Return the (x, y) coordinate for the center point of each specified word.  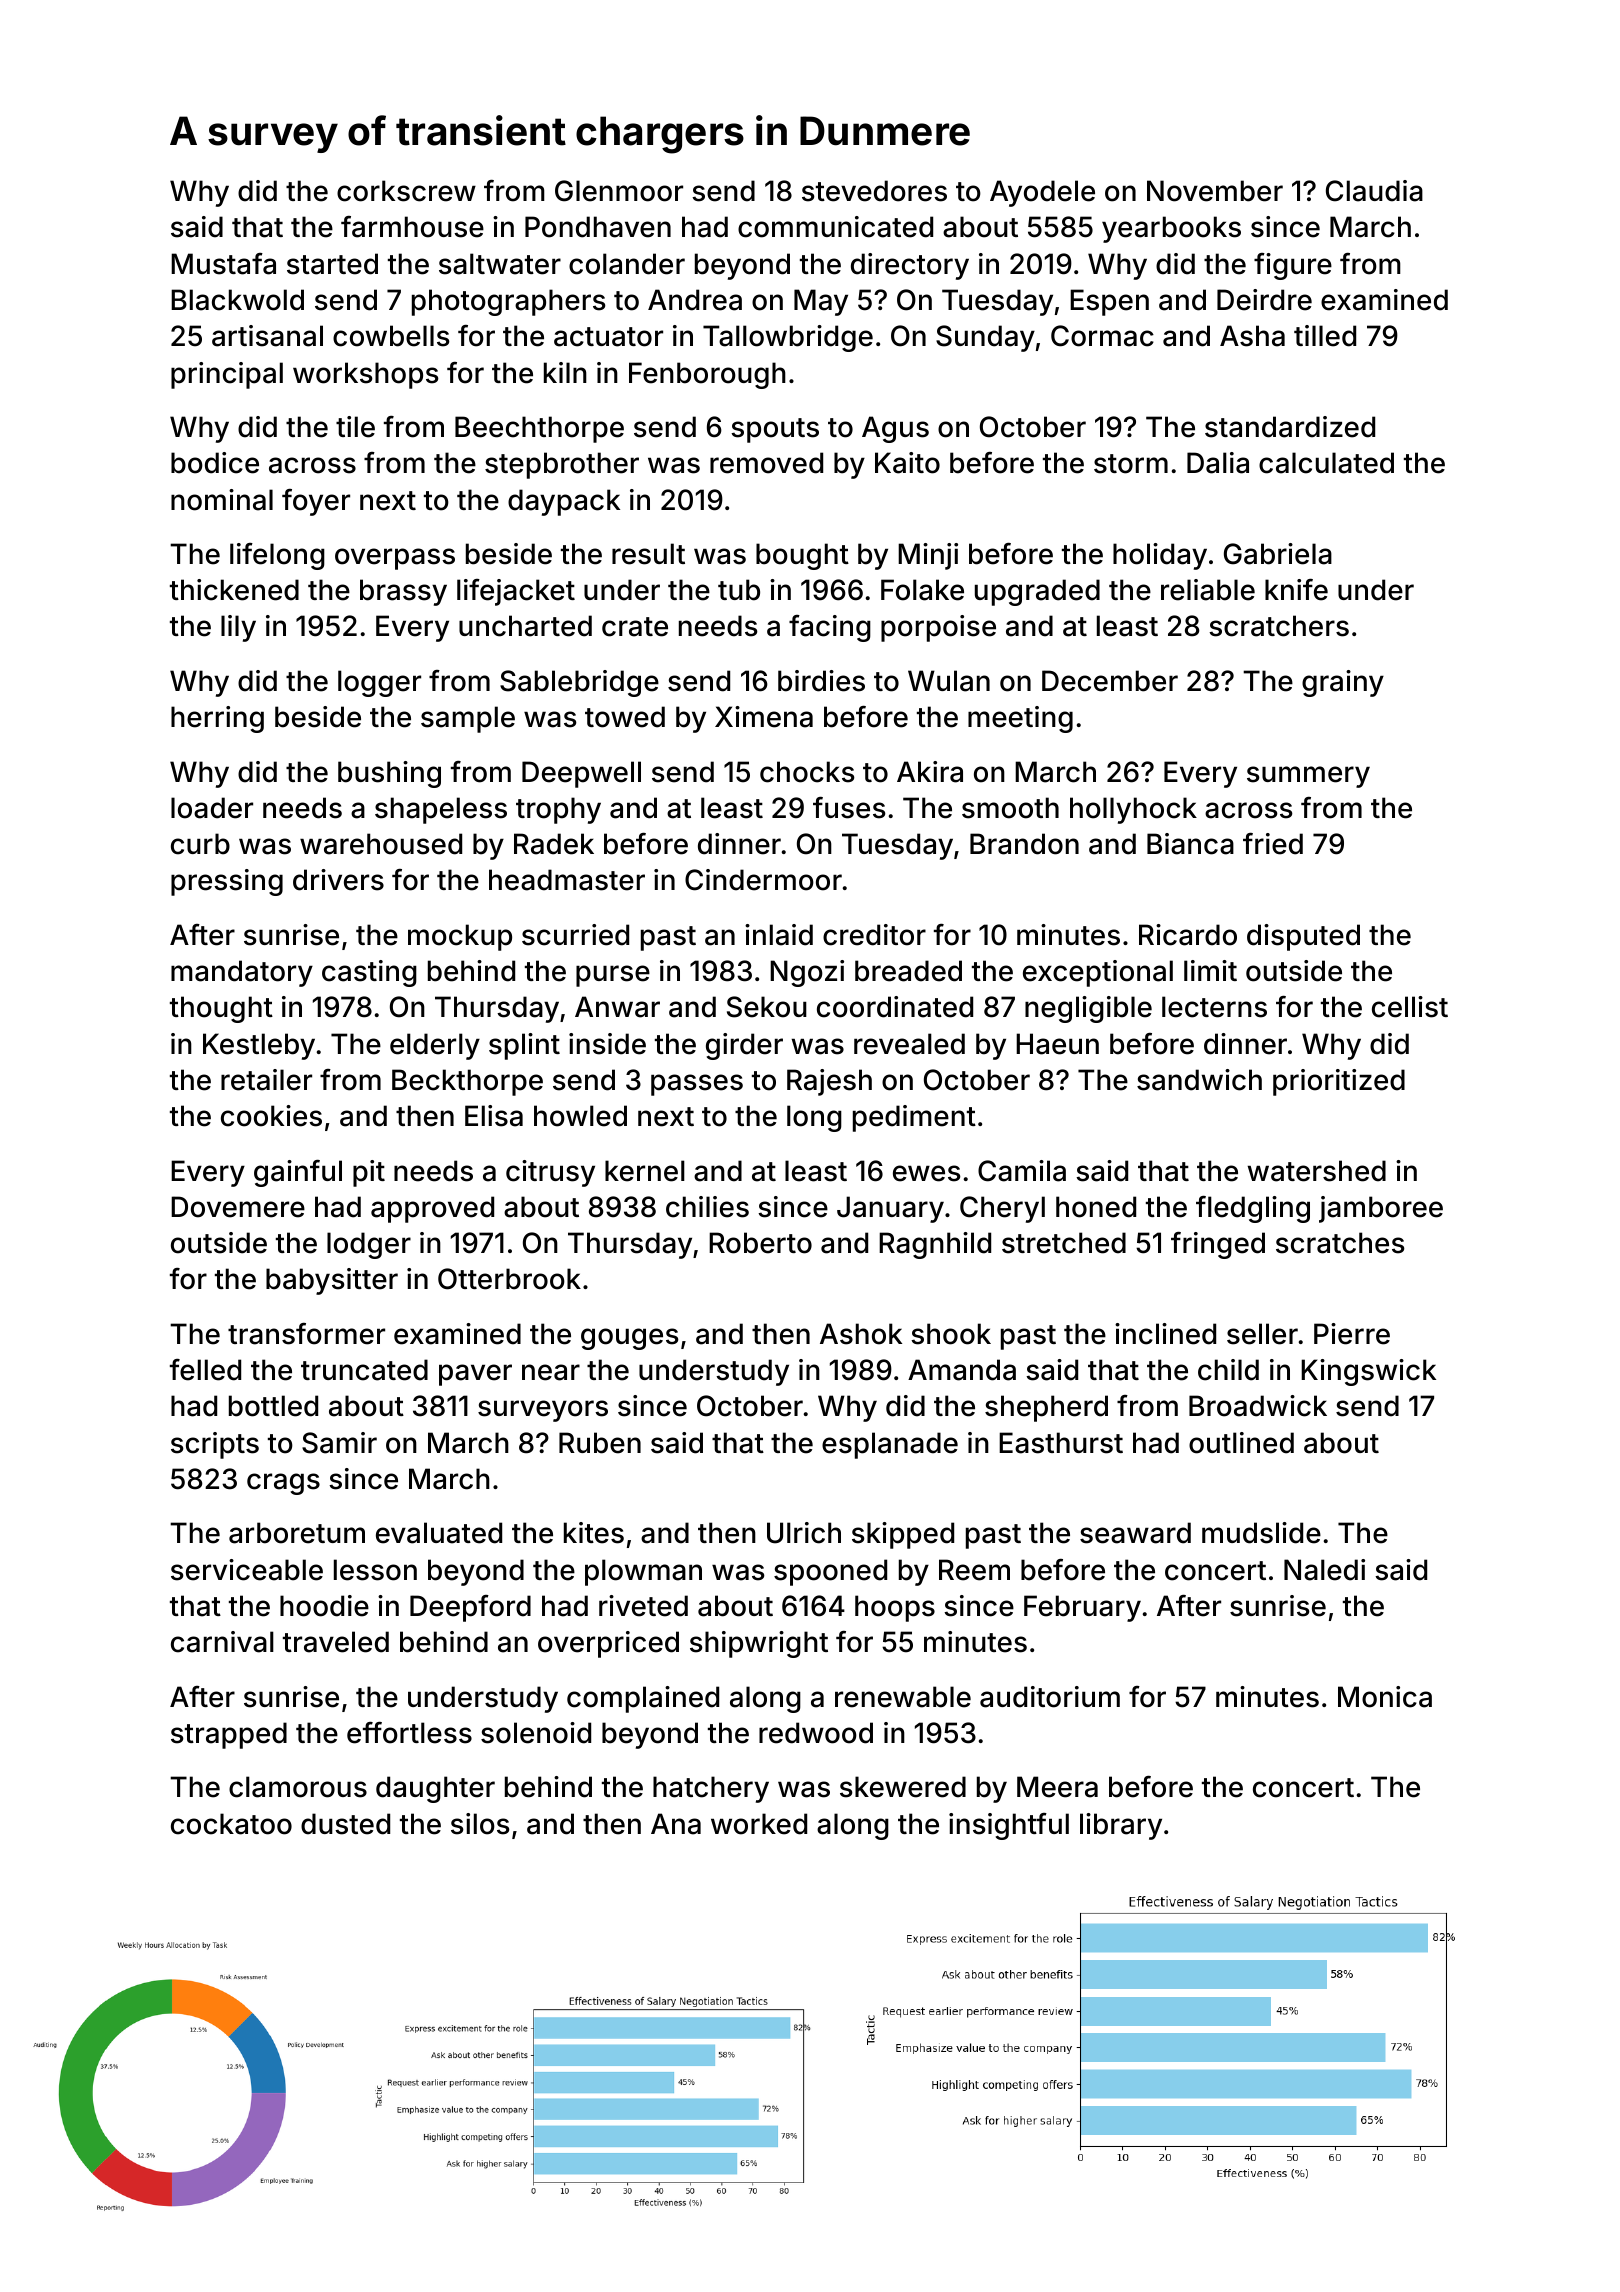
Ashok (861, 1334)
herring (217, 719)
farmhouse (412, 227)
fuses (849, 808)
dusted (345, 1824)
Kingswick (1368, 1372)
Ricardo (1188, 935)
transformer (306, 1334)
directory (910, 266)
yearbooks (1171, 229)
